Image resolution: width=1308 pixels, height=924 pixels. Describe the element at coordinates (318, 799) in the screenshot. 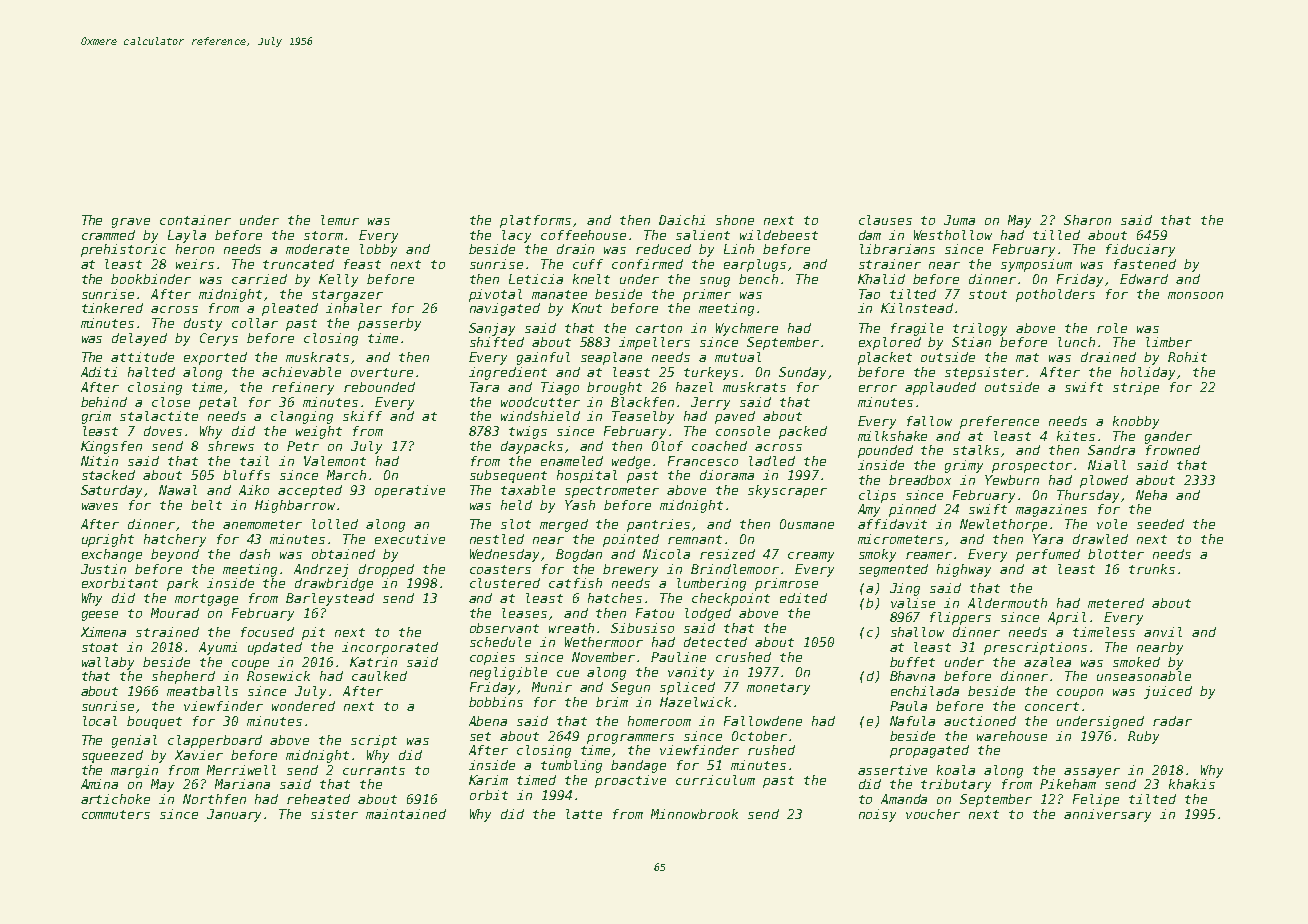

I see `reheated` at that location.
